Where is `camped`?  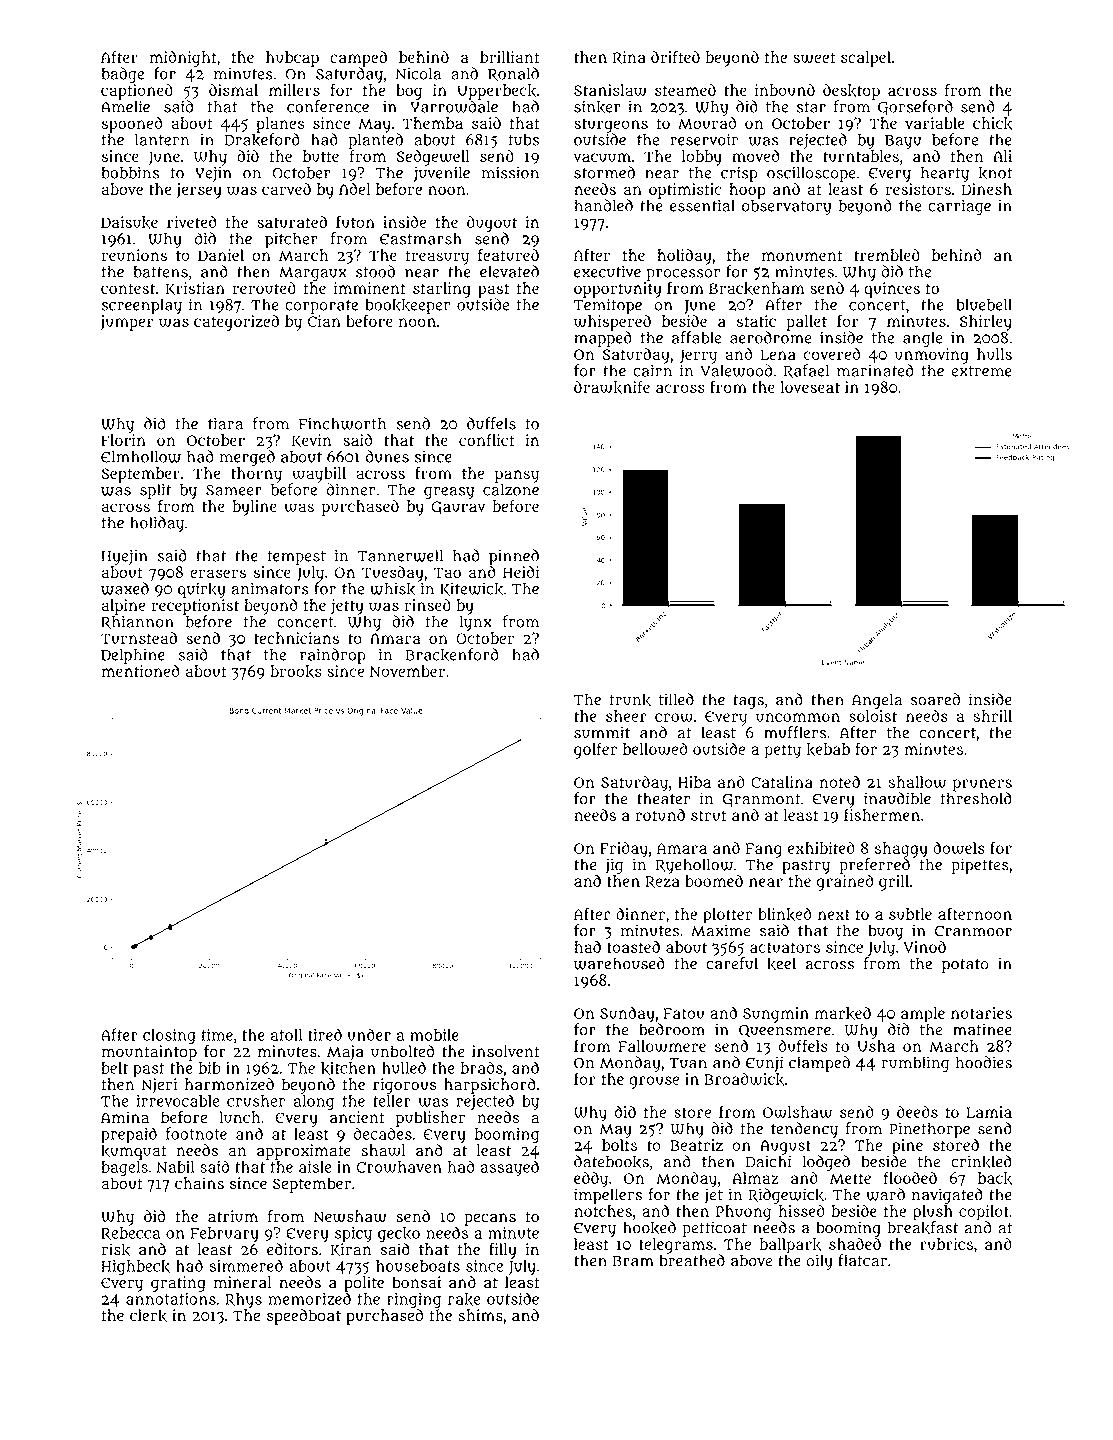 camped is located at coordinates (358, 59).
